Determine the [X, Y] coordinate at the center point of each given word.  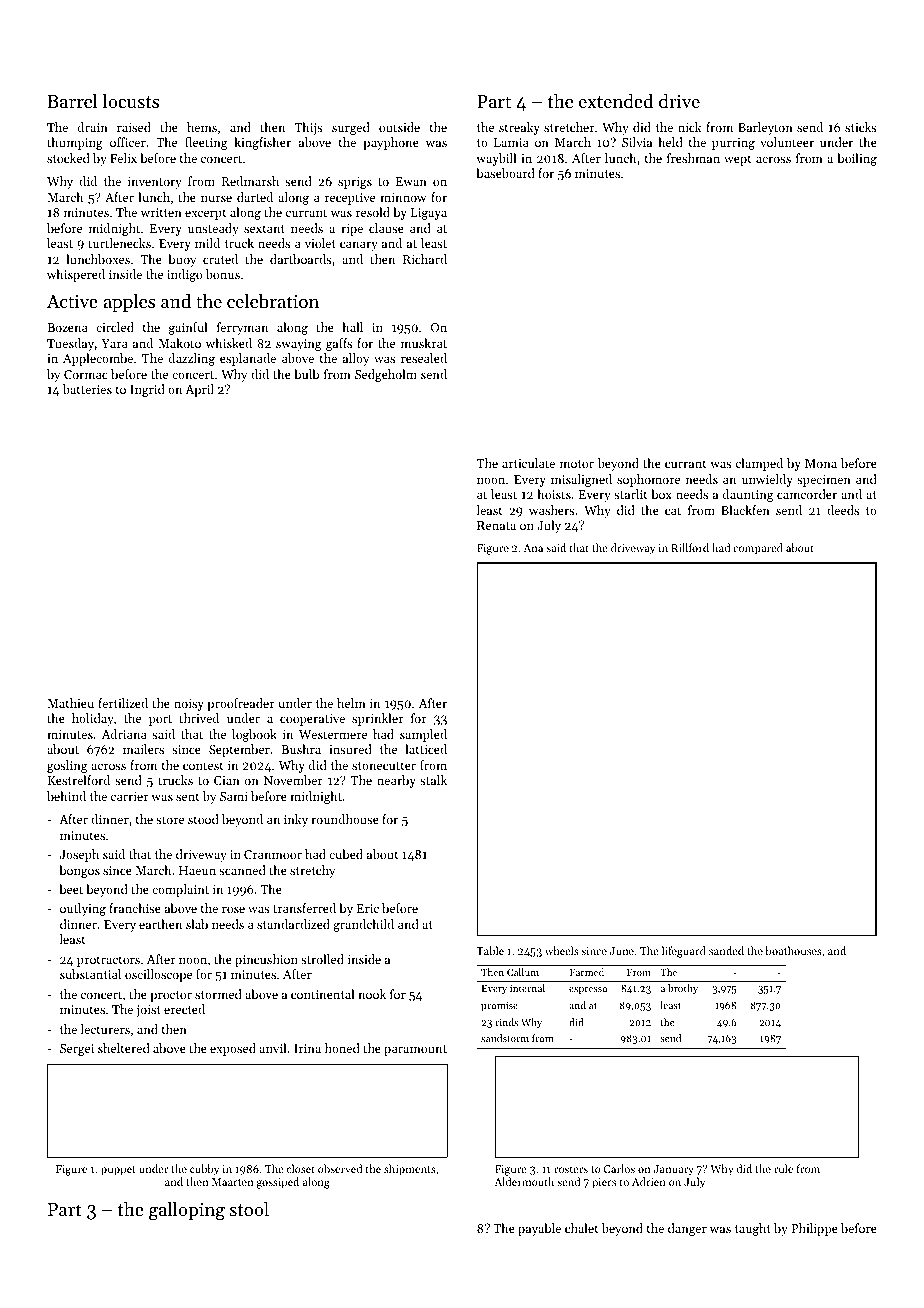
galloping [187, 1211]
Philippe [814, 1229]
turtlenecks [119, 243]
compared [758, 549]
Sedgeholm [386, 375]
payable [539, 1229]
